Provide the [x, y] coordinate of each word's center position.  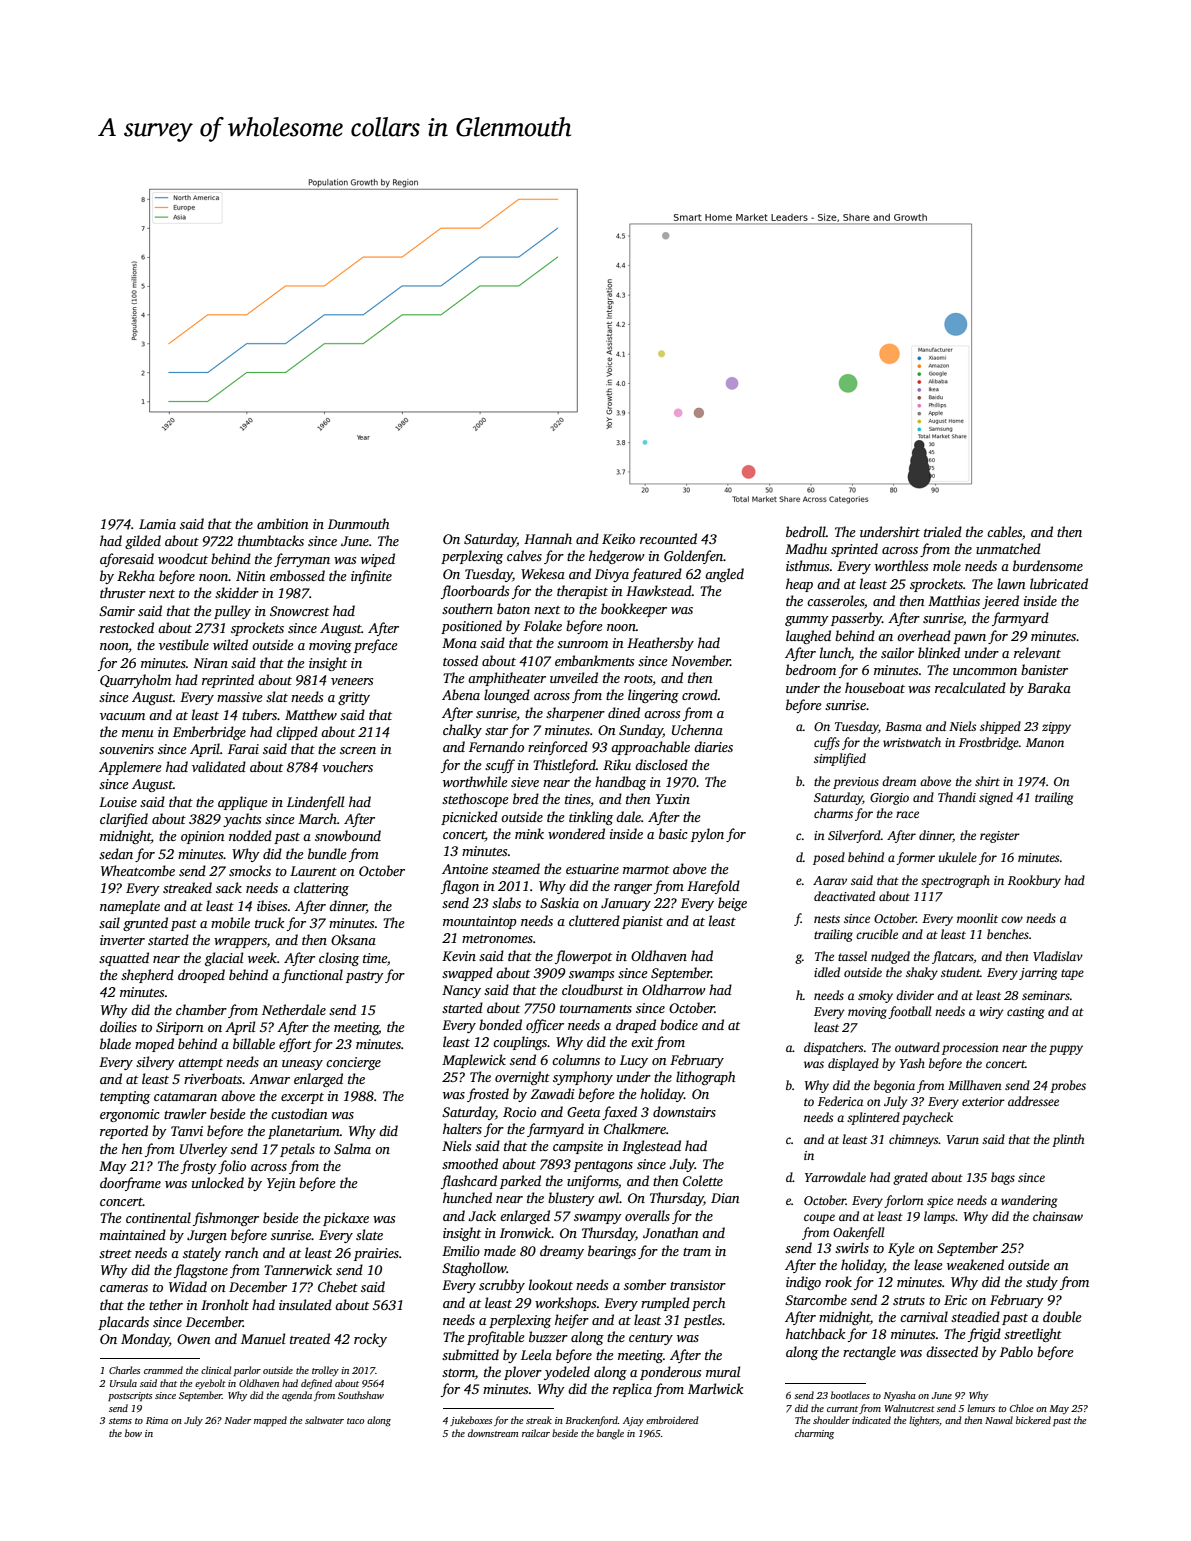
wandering [1029, 1201]
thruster [123, 592]
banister [1044, 669]
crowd [700, 694]
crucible [877, 934]
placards [123, 1323]
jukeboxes [471, 1421]
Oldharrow [674, 989]
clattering [321, 889]
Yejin [281, 1184]
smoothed [470, 1163]
